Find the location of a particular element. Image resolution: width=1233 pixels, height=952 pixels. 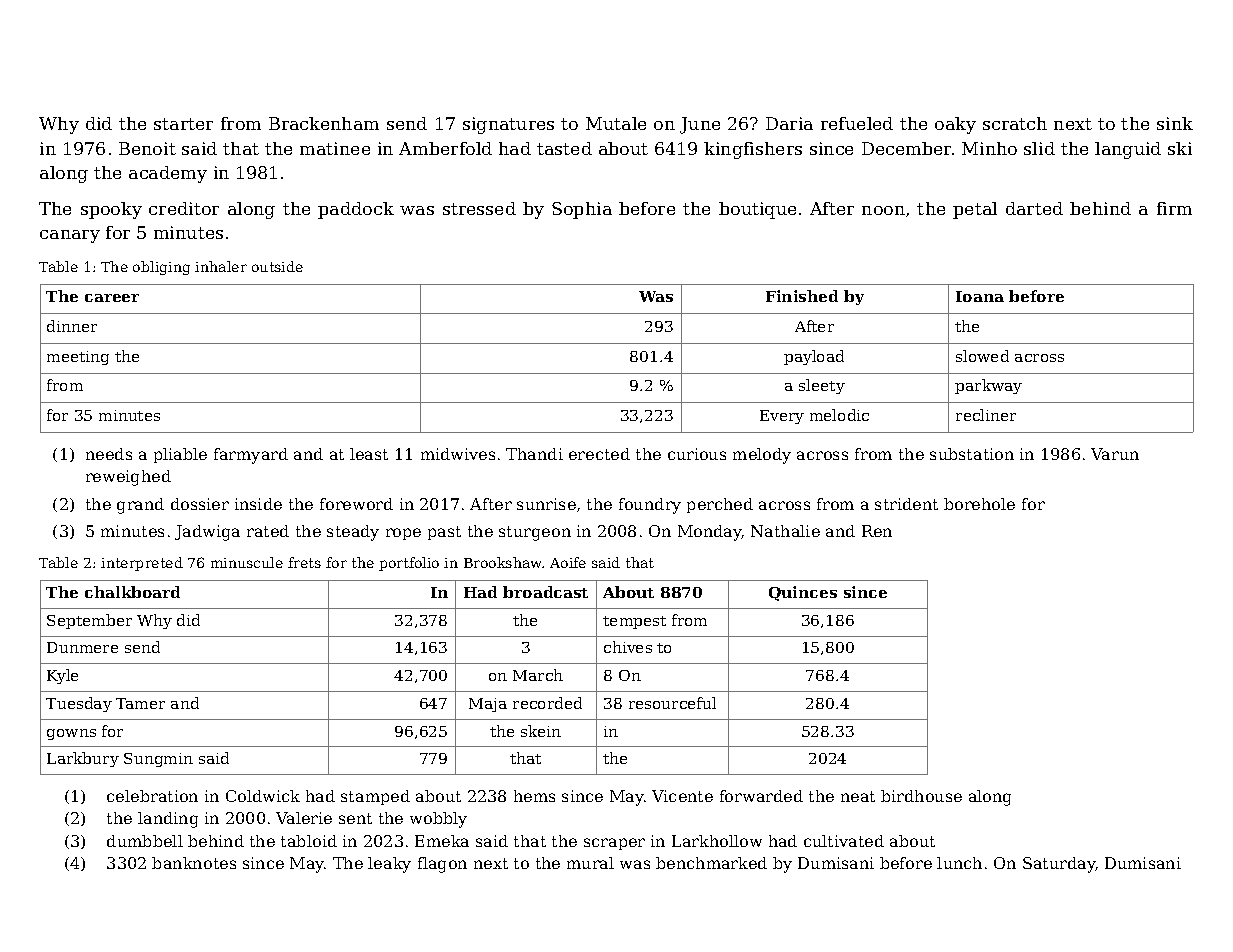

lunch is located at coordinates (959, 863).
